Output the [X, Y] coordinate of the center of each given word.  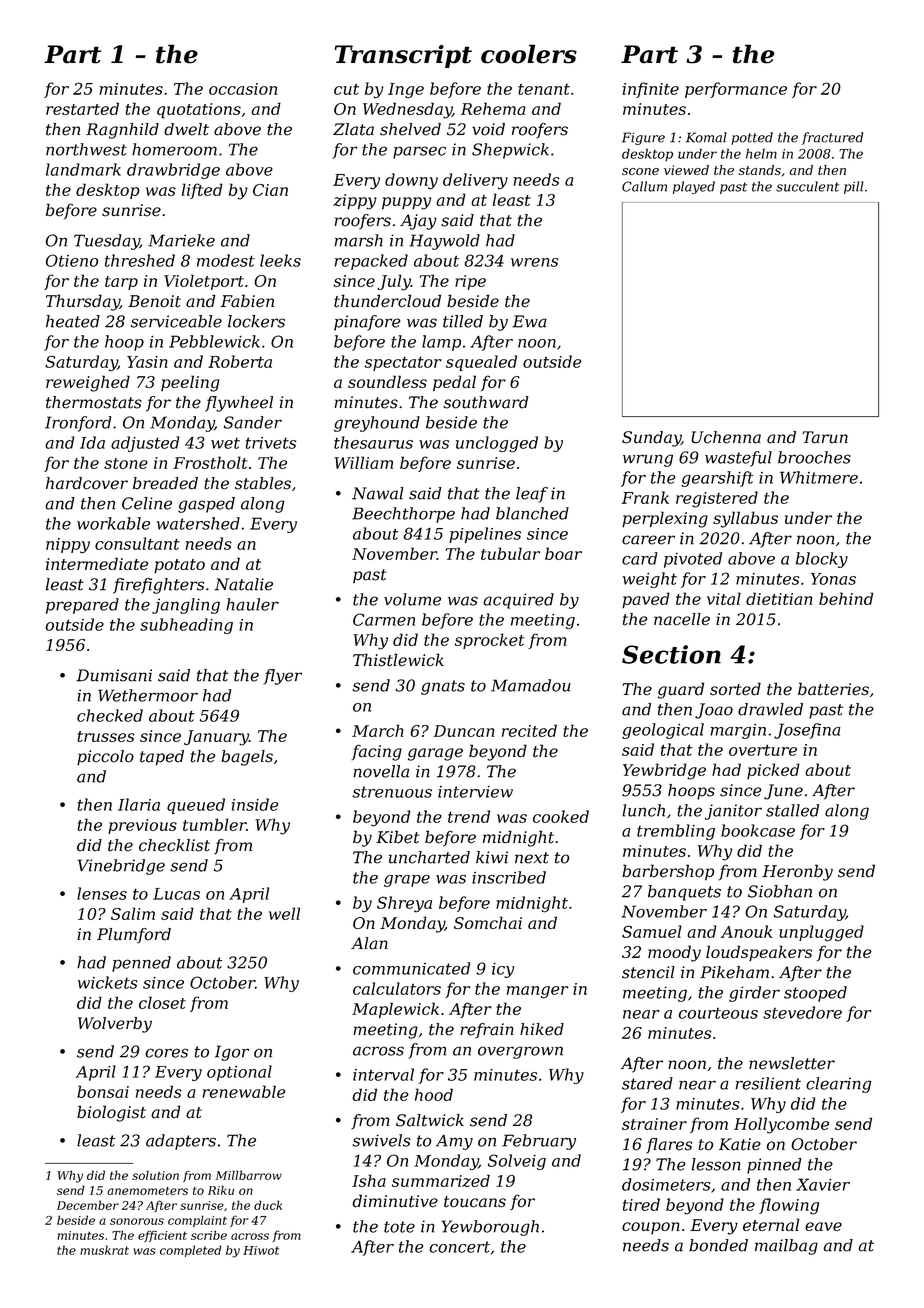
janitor [733, 812]
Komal [706, 137]
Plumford [134, 936]
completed [190, 1251]
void [488, 129]
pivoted [693, 560]
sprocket [489, 641]
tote [399, 1227]
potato [179, 566]
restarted [82, 108]
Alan [369, 943]
